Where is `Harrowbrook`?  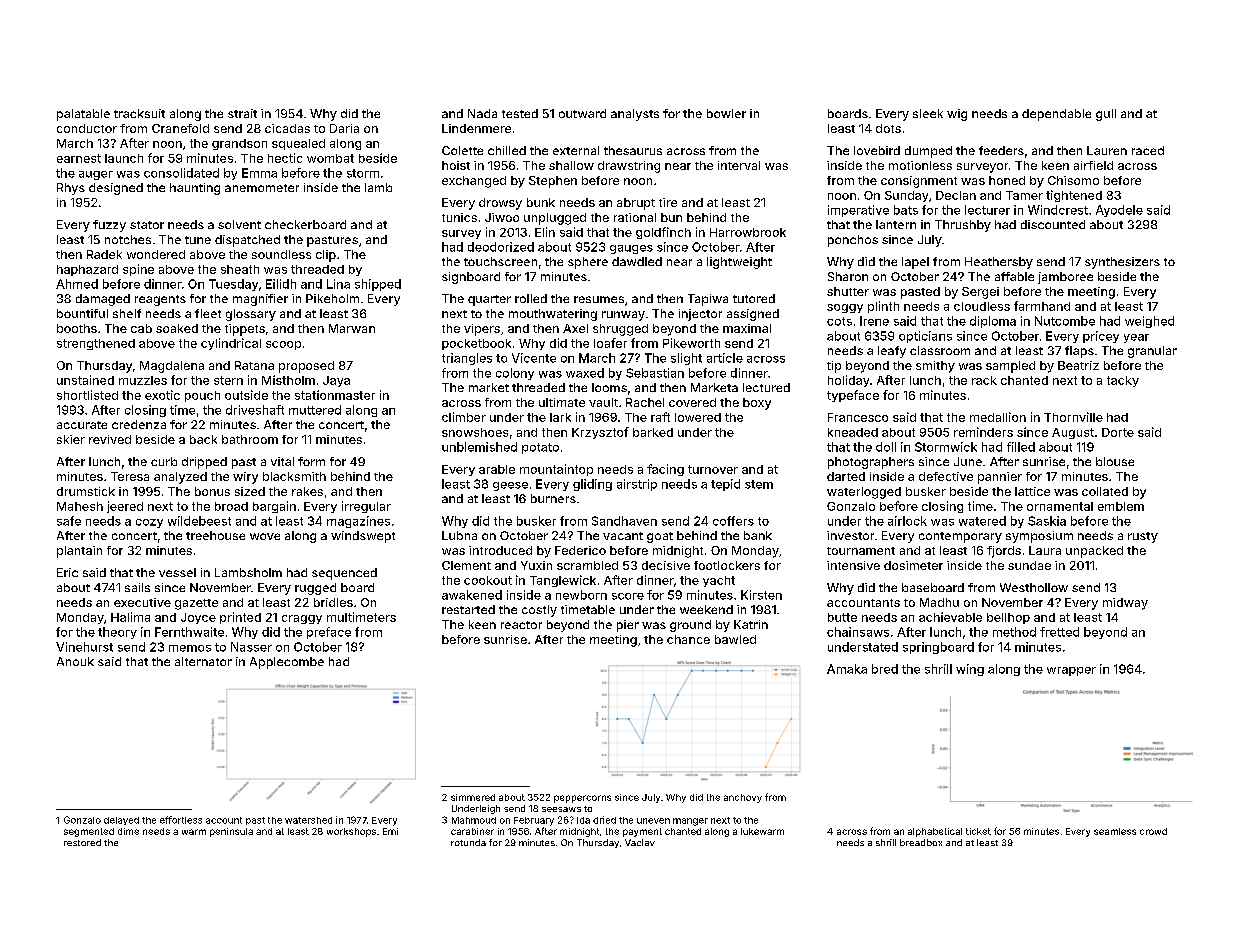 Harrowbrook is located at coordinates (748, 232).
